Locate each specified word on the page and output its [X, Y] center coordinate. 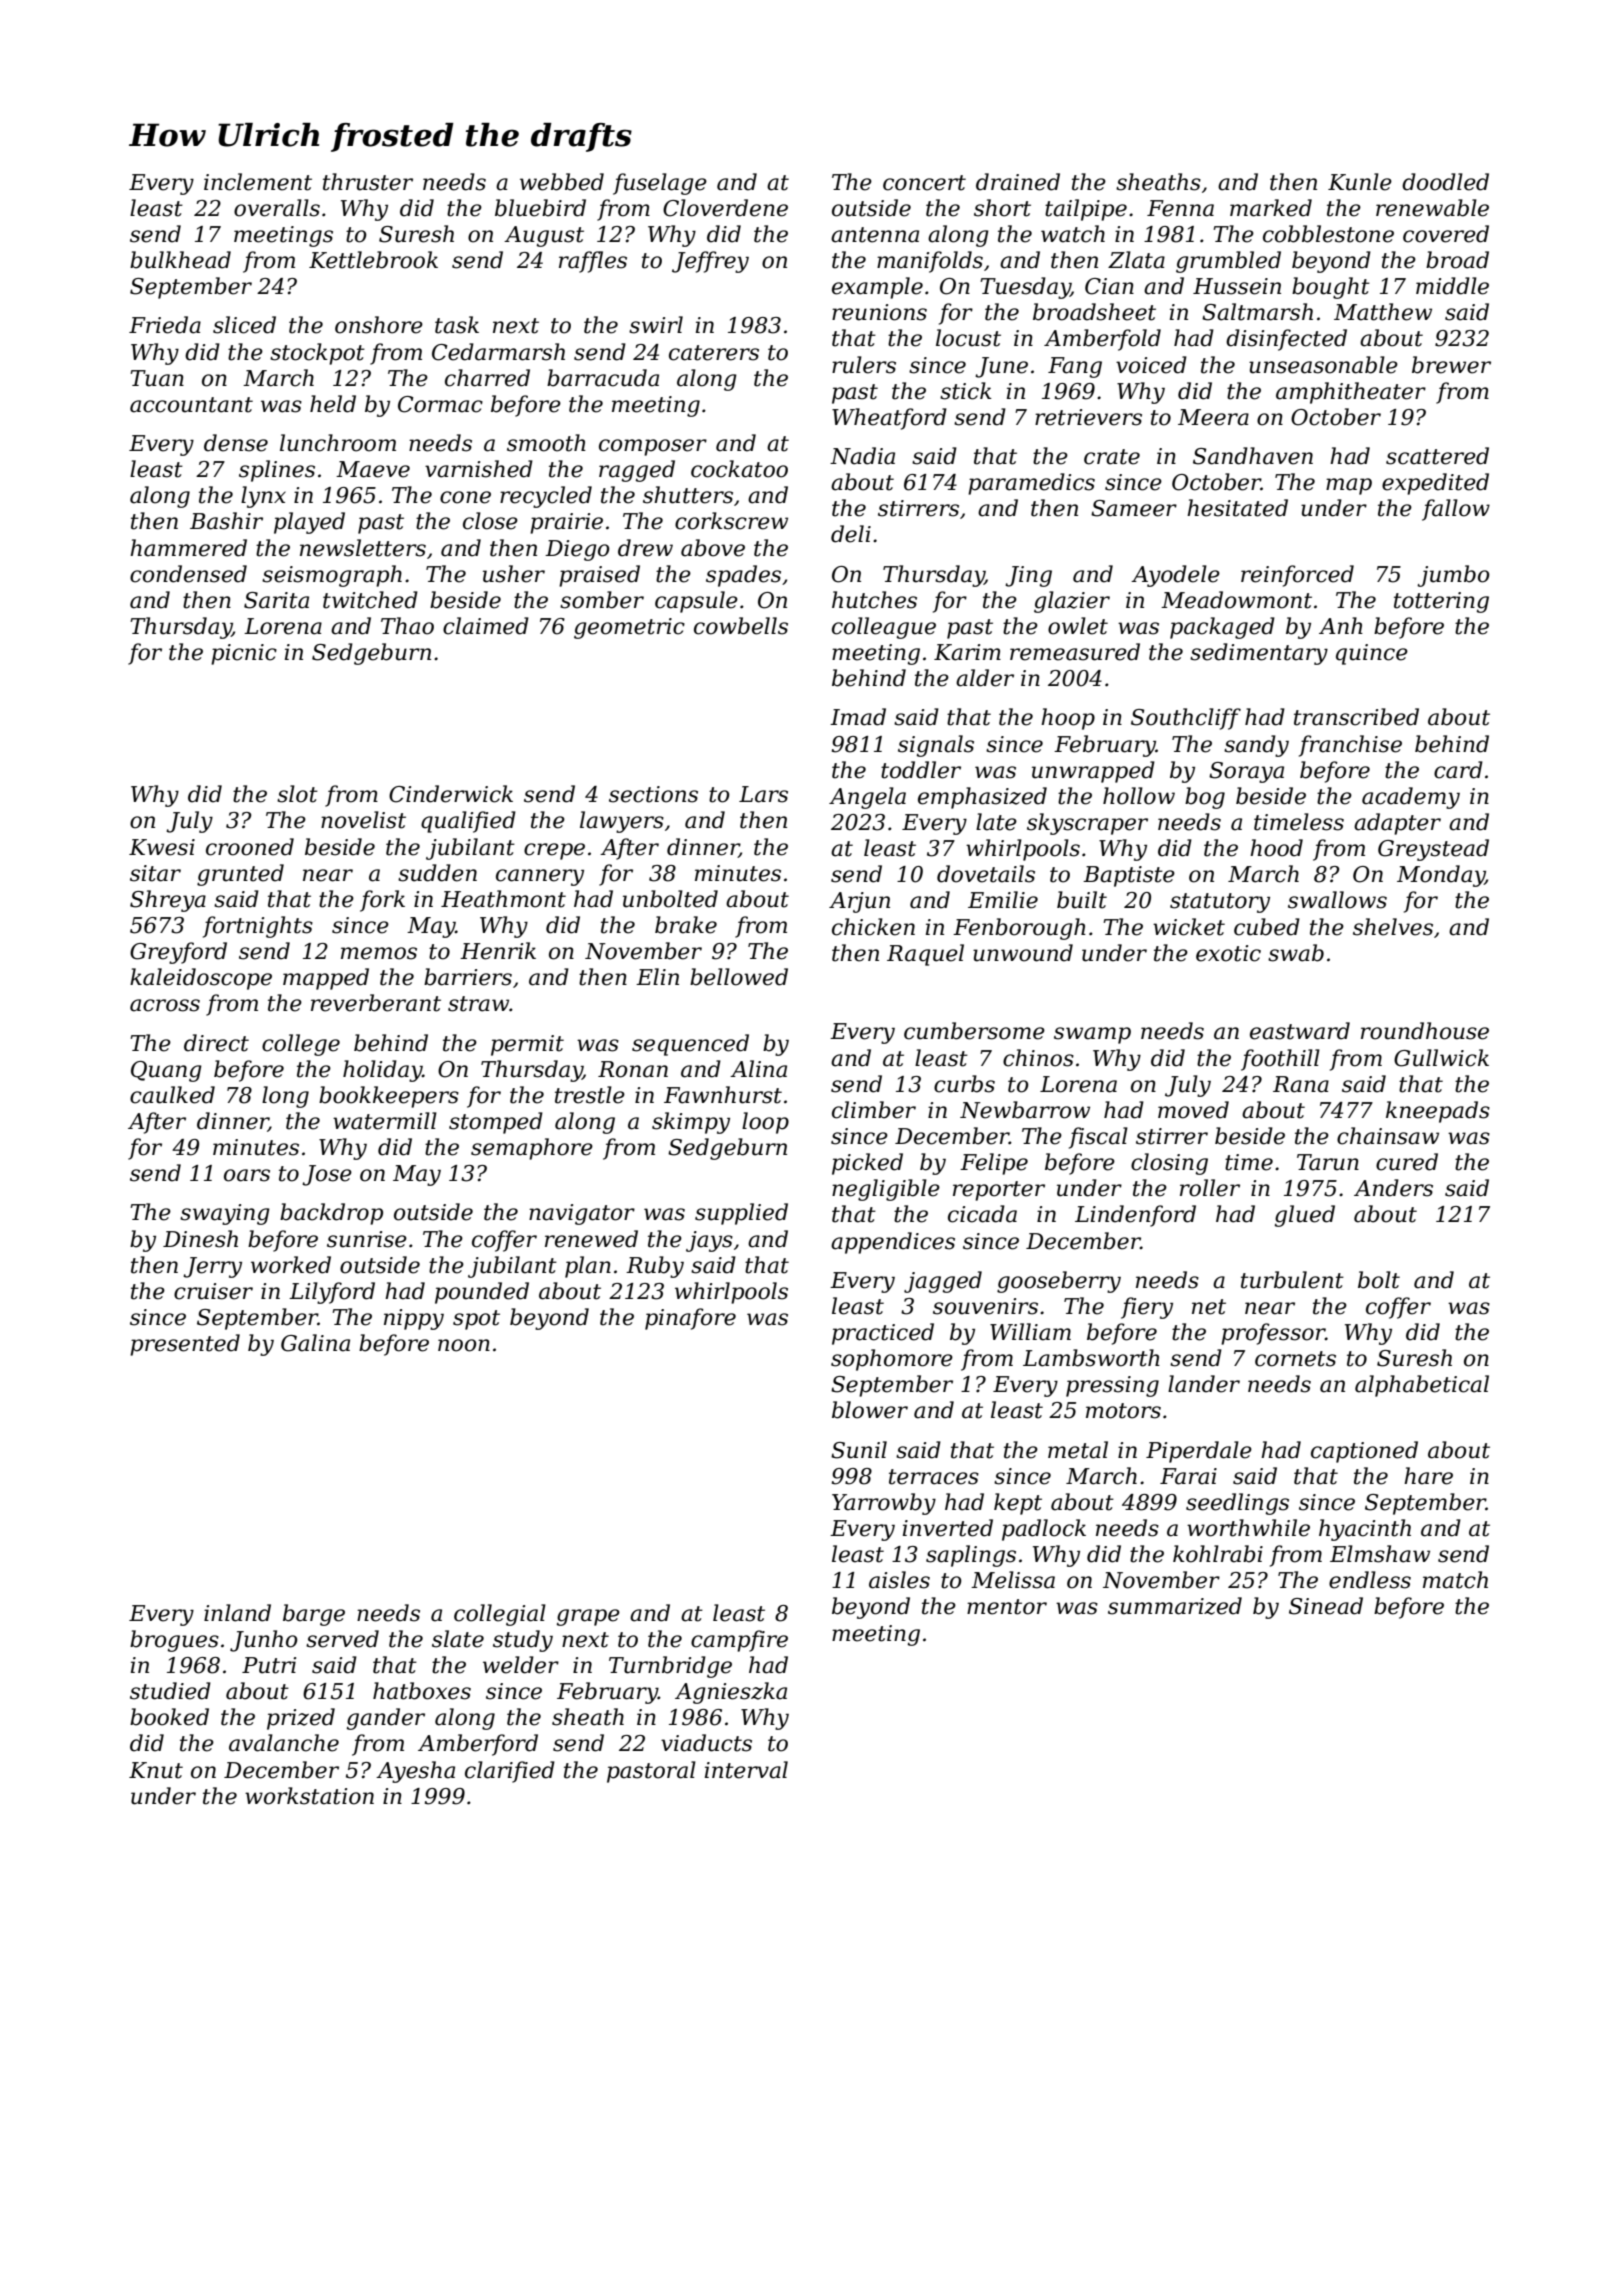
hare [1428, 1476]
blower [870, 1410]
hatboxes [422, 1691]
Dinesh [200, 1239]
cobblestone [1328, 234]
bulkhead [180, 260]
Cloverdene [725, 208]
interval [746, 1770]
